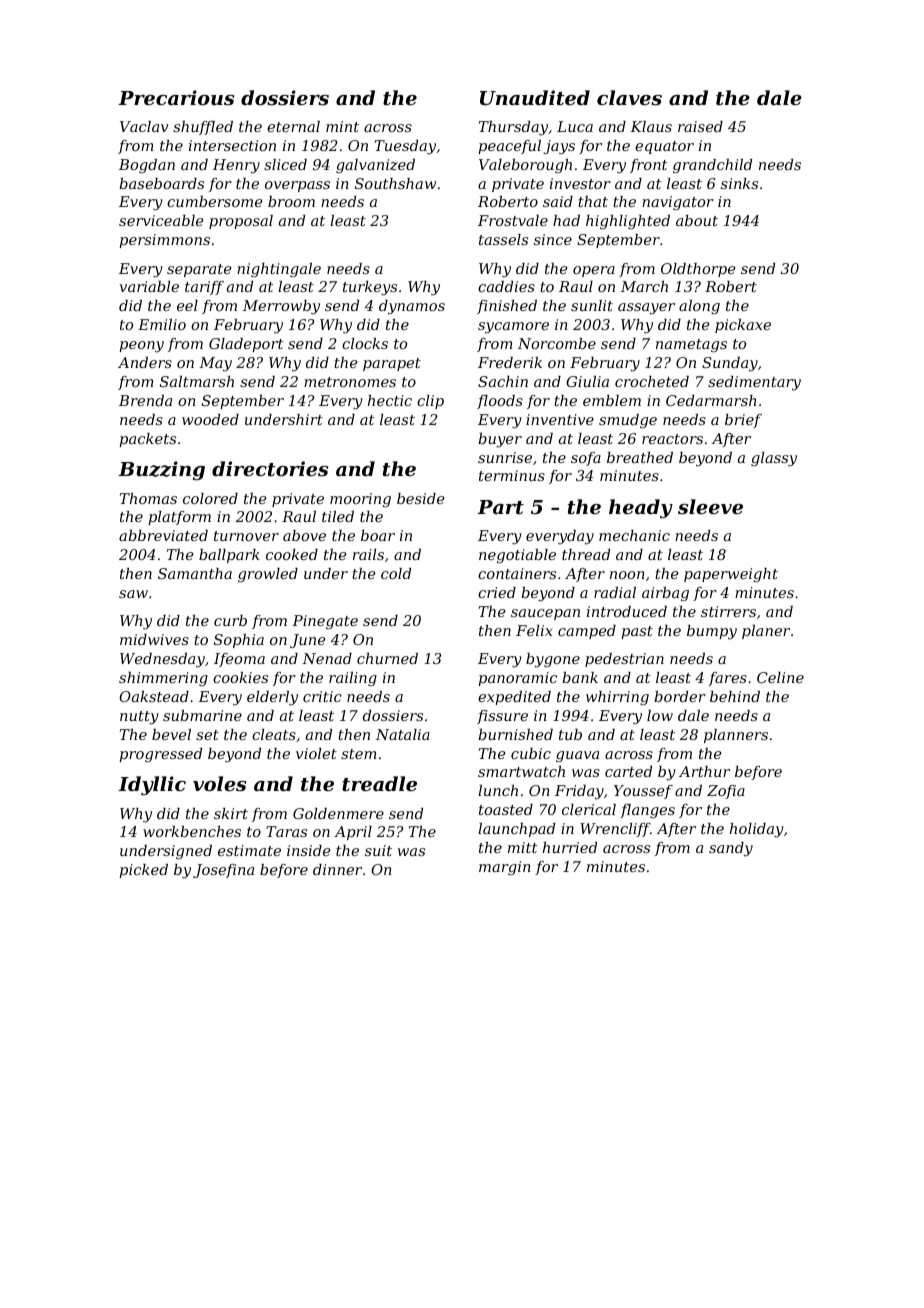  Describe the element at coordinates (780, 677) in the image. I see `Celine` at that location.
